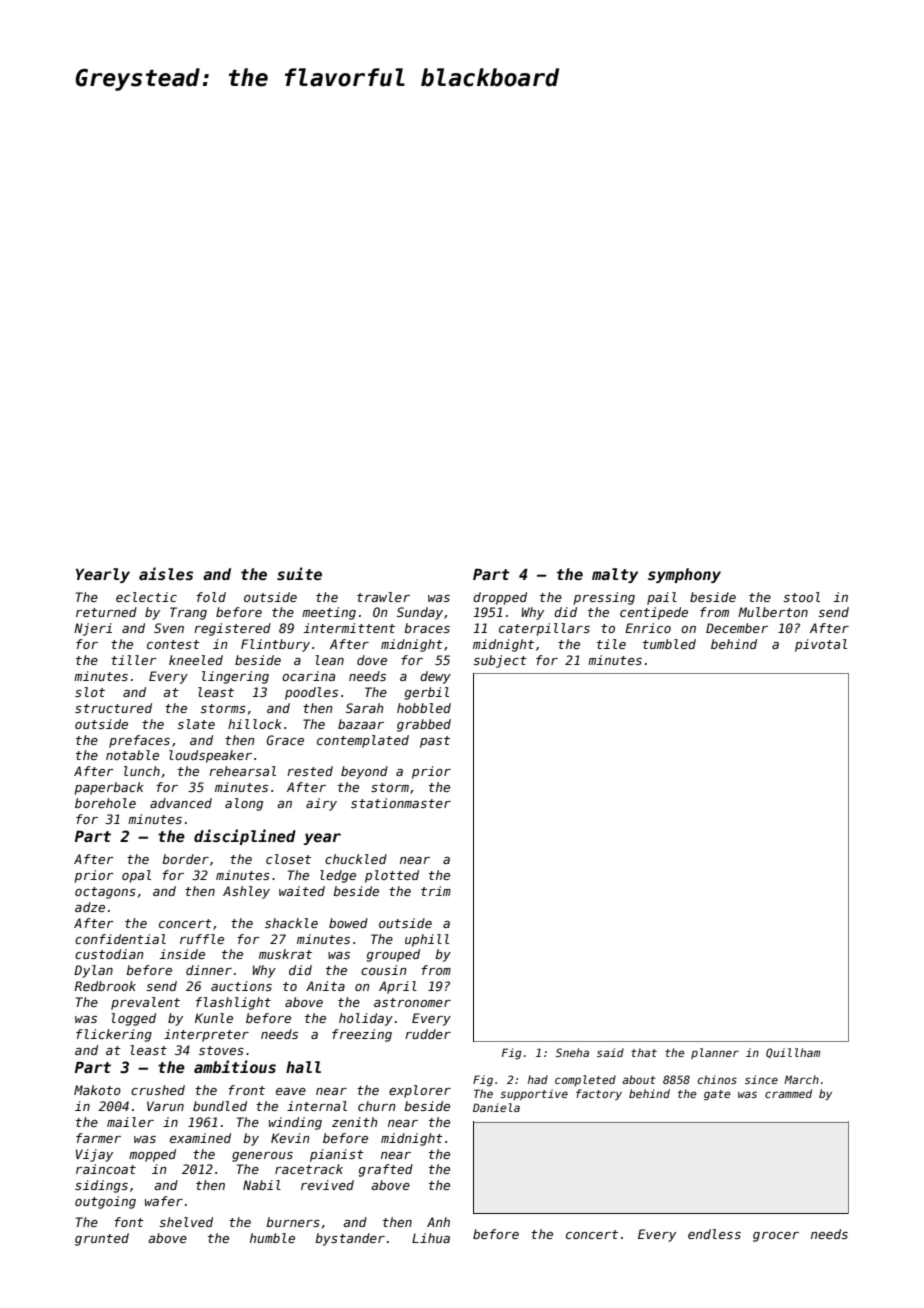  I want to click on stool, so click(801, 597).
